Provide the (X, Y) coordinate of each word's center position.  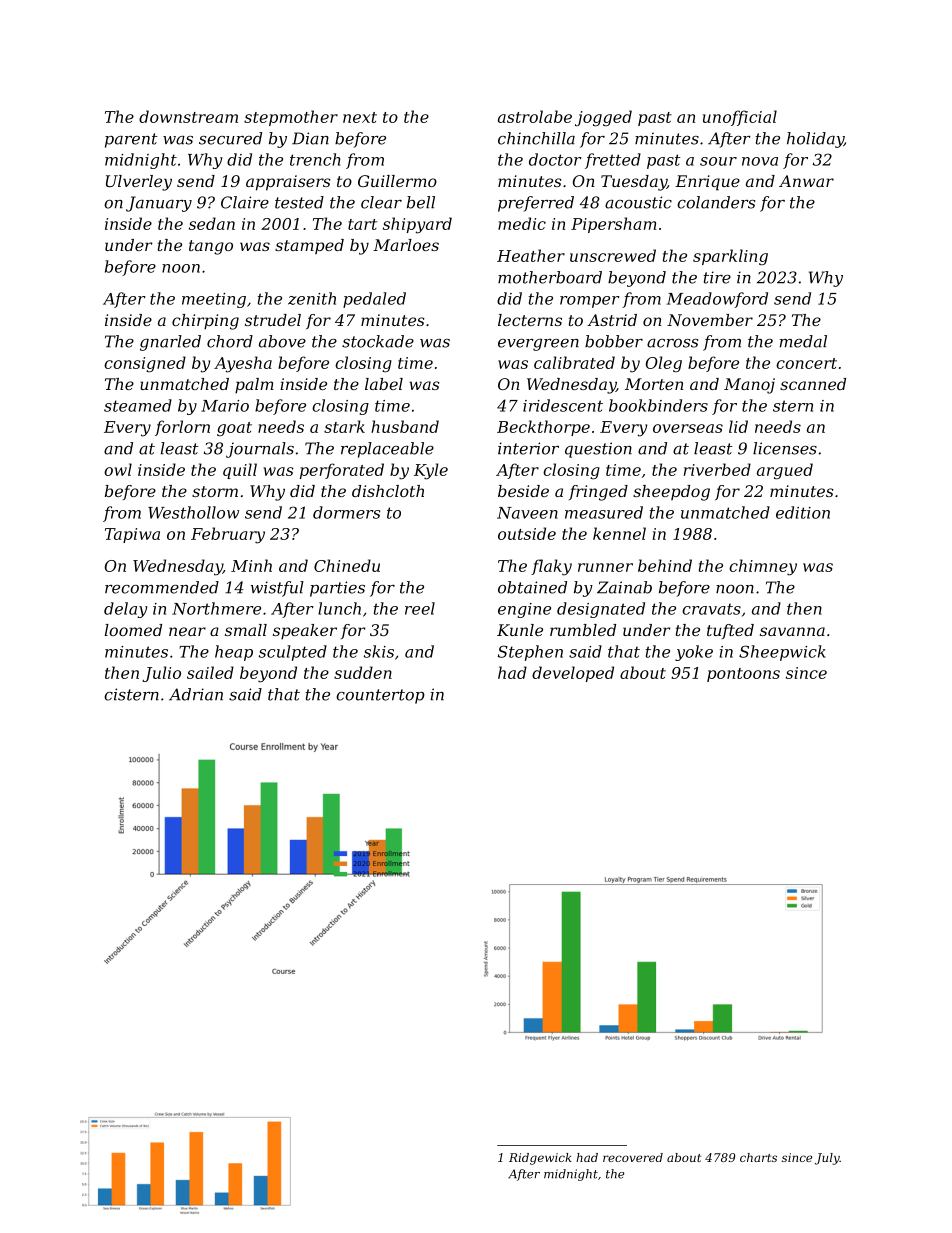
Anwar (806, 181)
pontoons (743, 675)
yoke (694, 653)
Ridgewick (540, 1159)
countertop (380, 696)
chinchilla (536, 138)
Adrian (196, 694)
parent (131, 140)
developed (573, 674)
